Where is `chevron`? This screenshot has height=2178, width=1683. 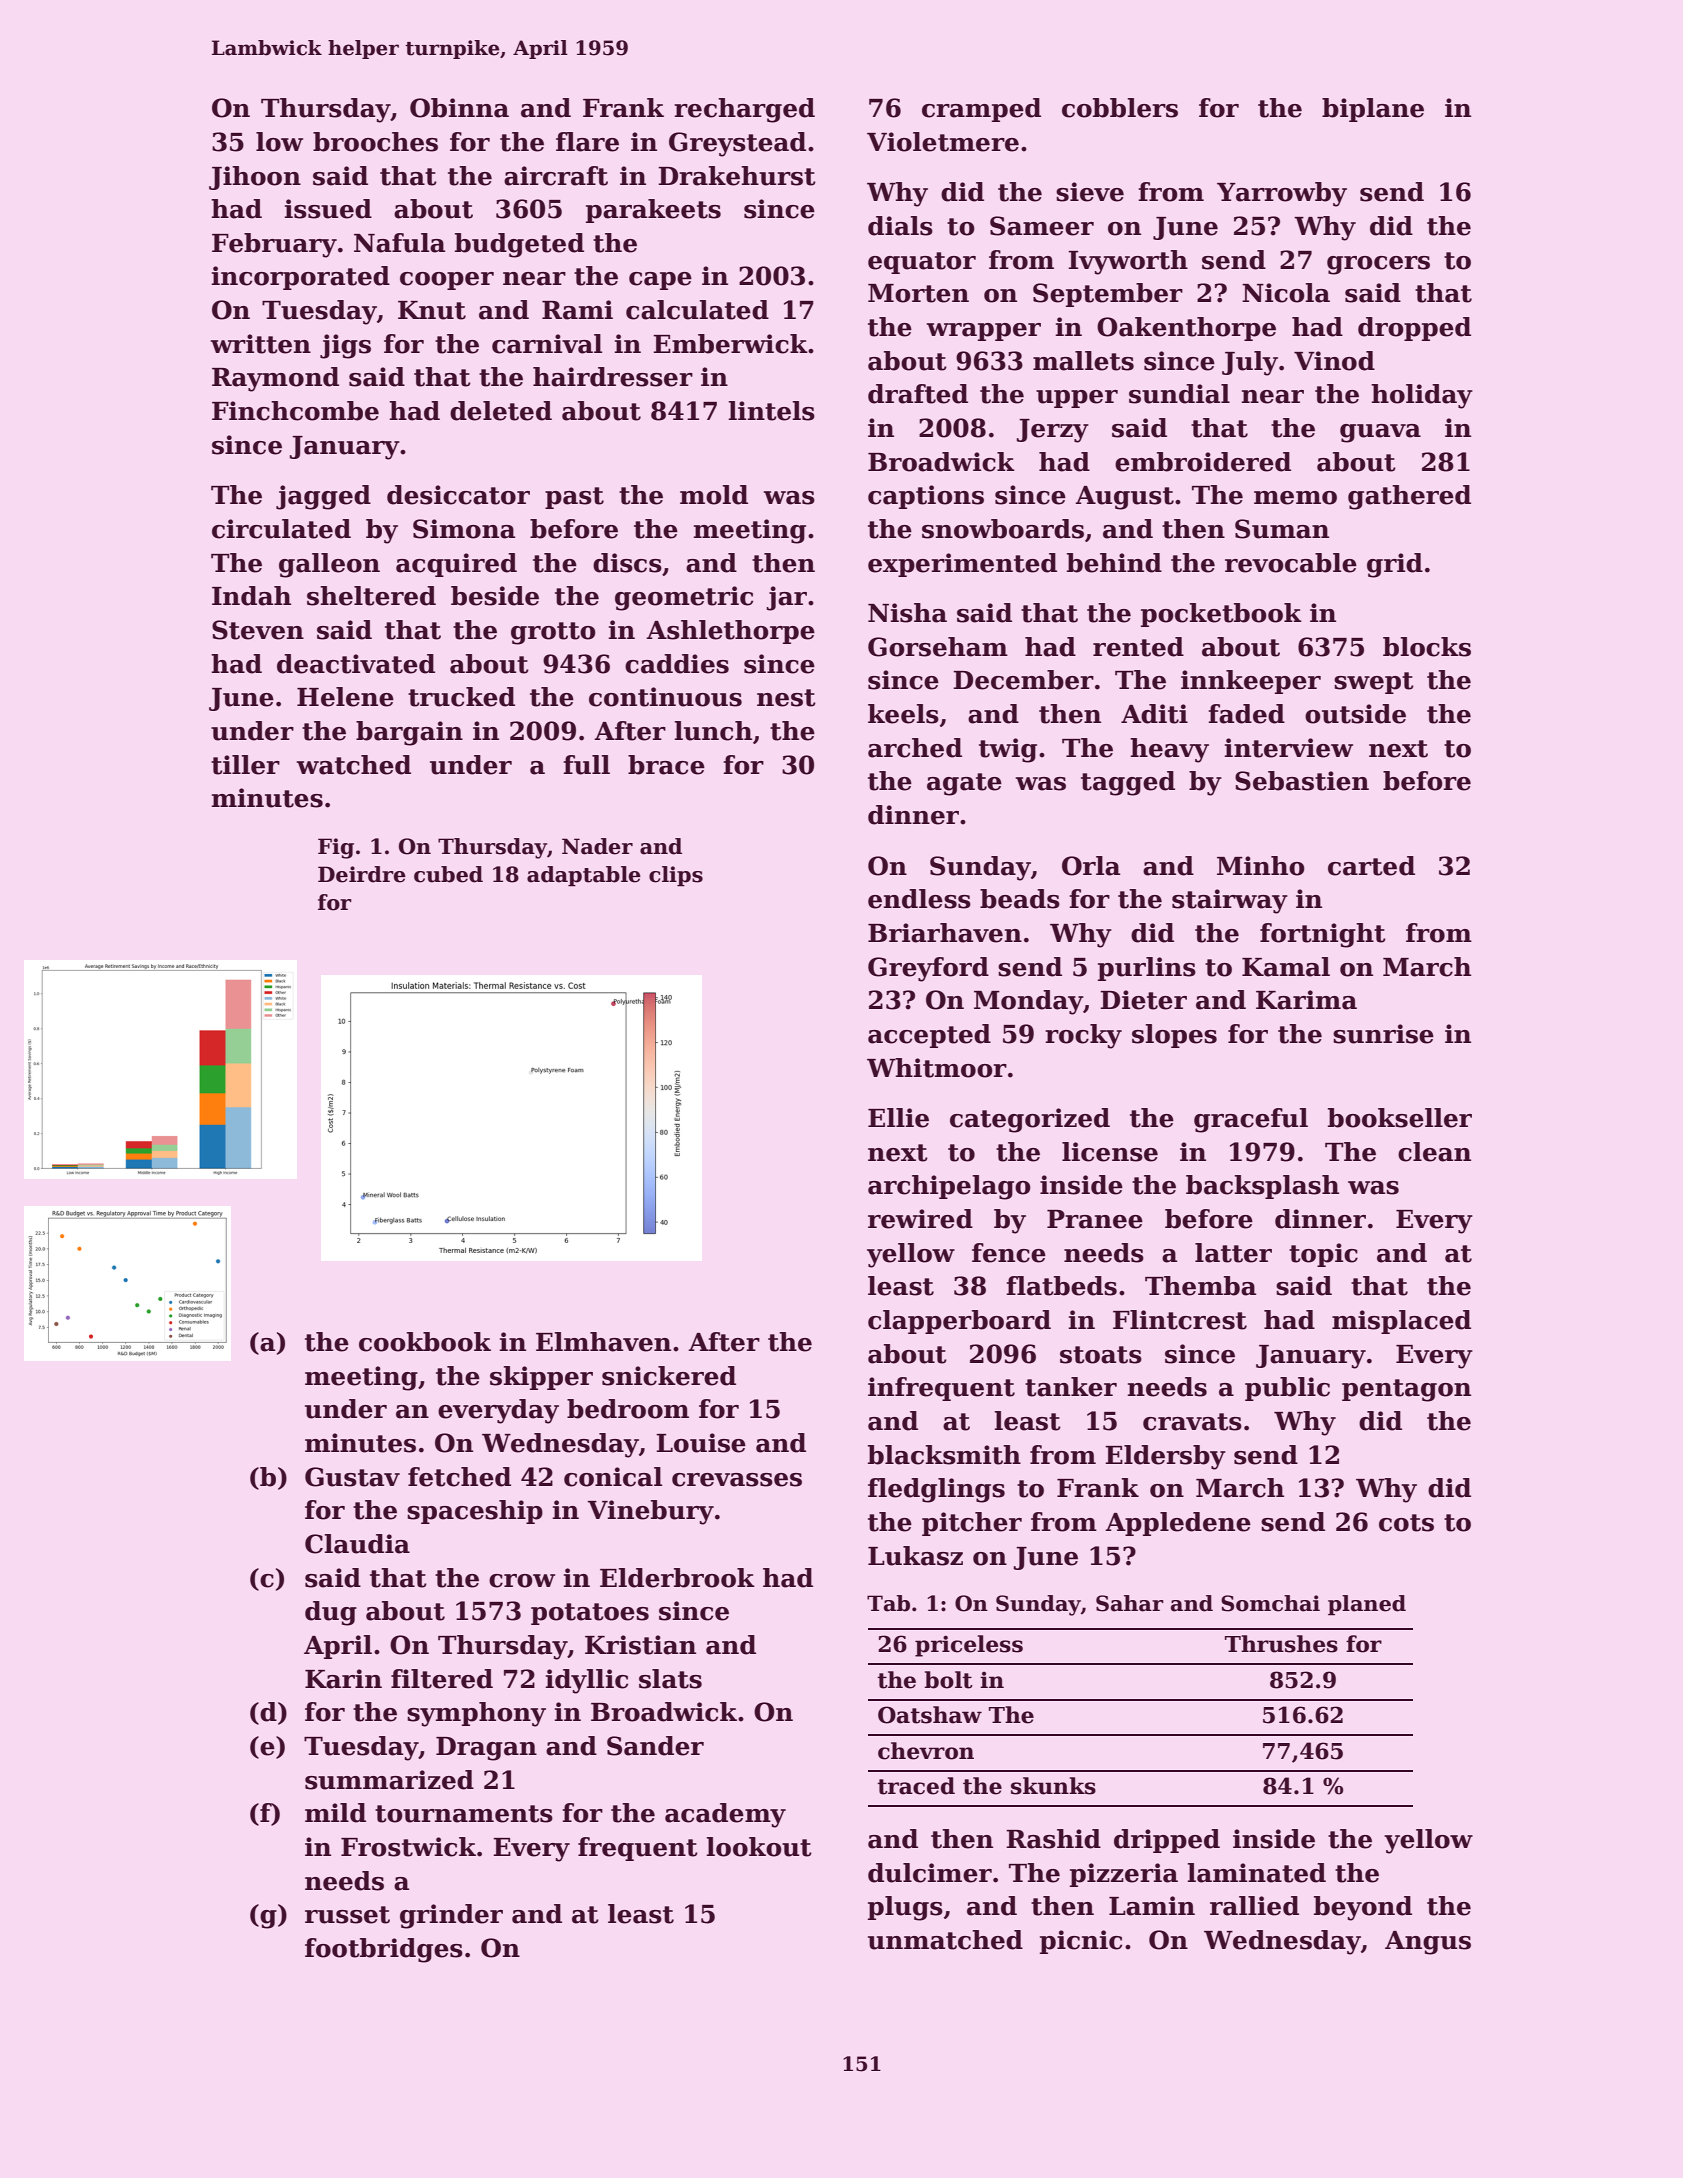
chevron is located at coordinates (926, 1751).
